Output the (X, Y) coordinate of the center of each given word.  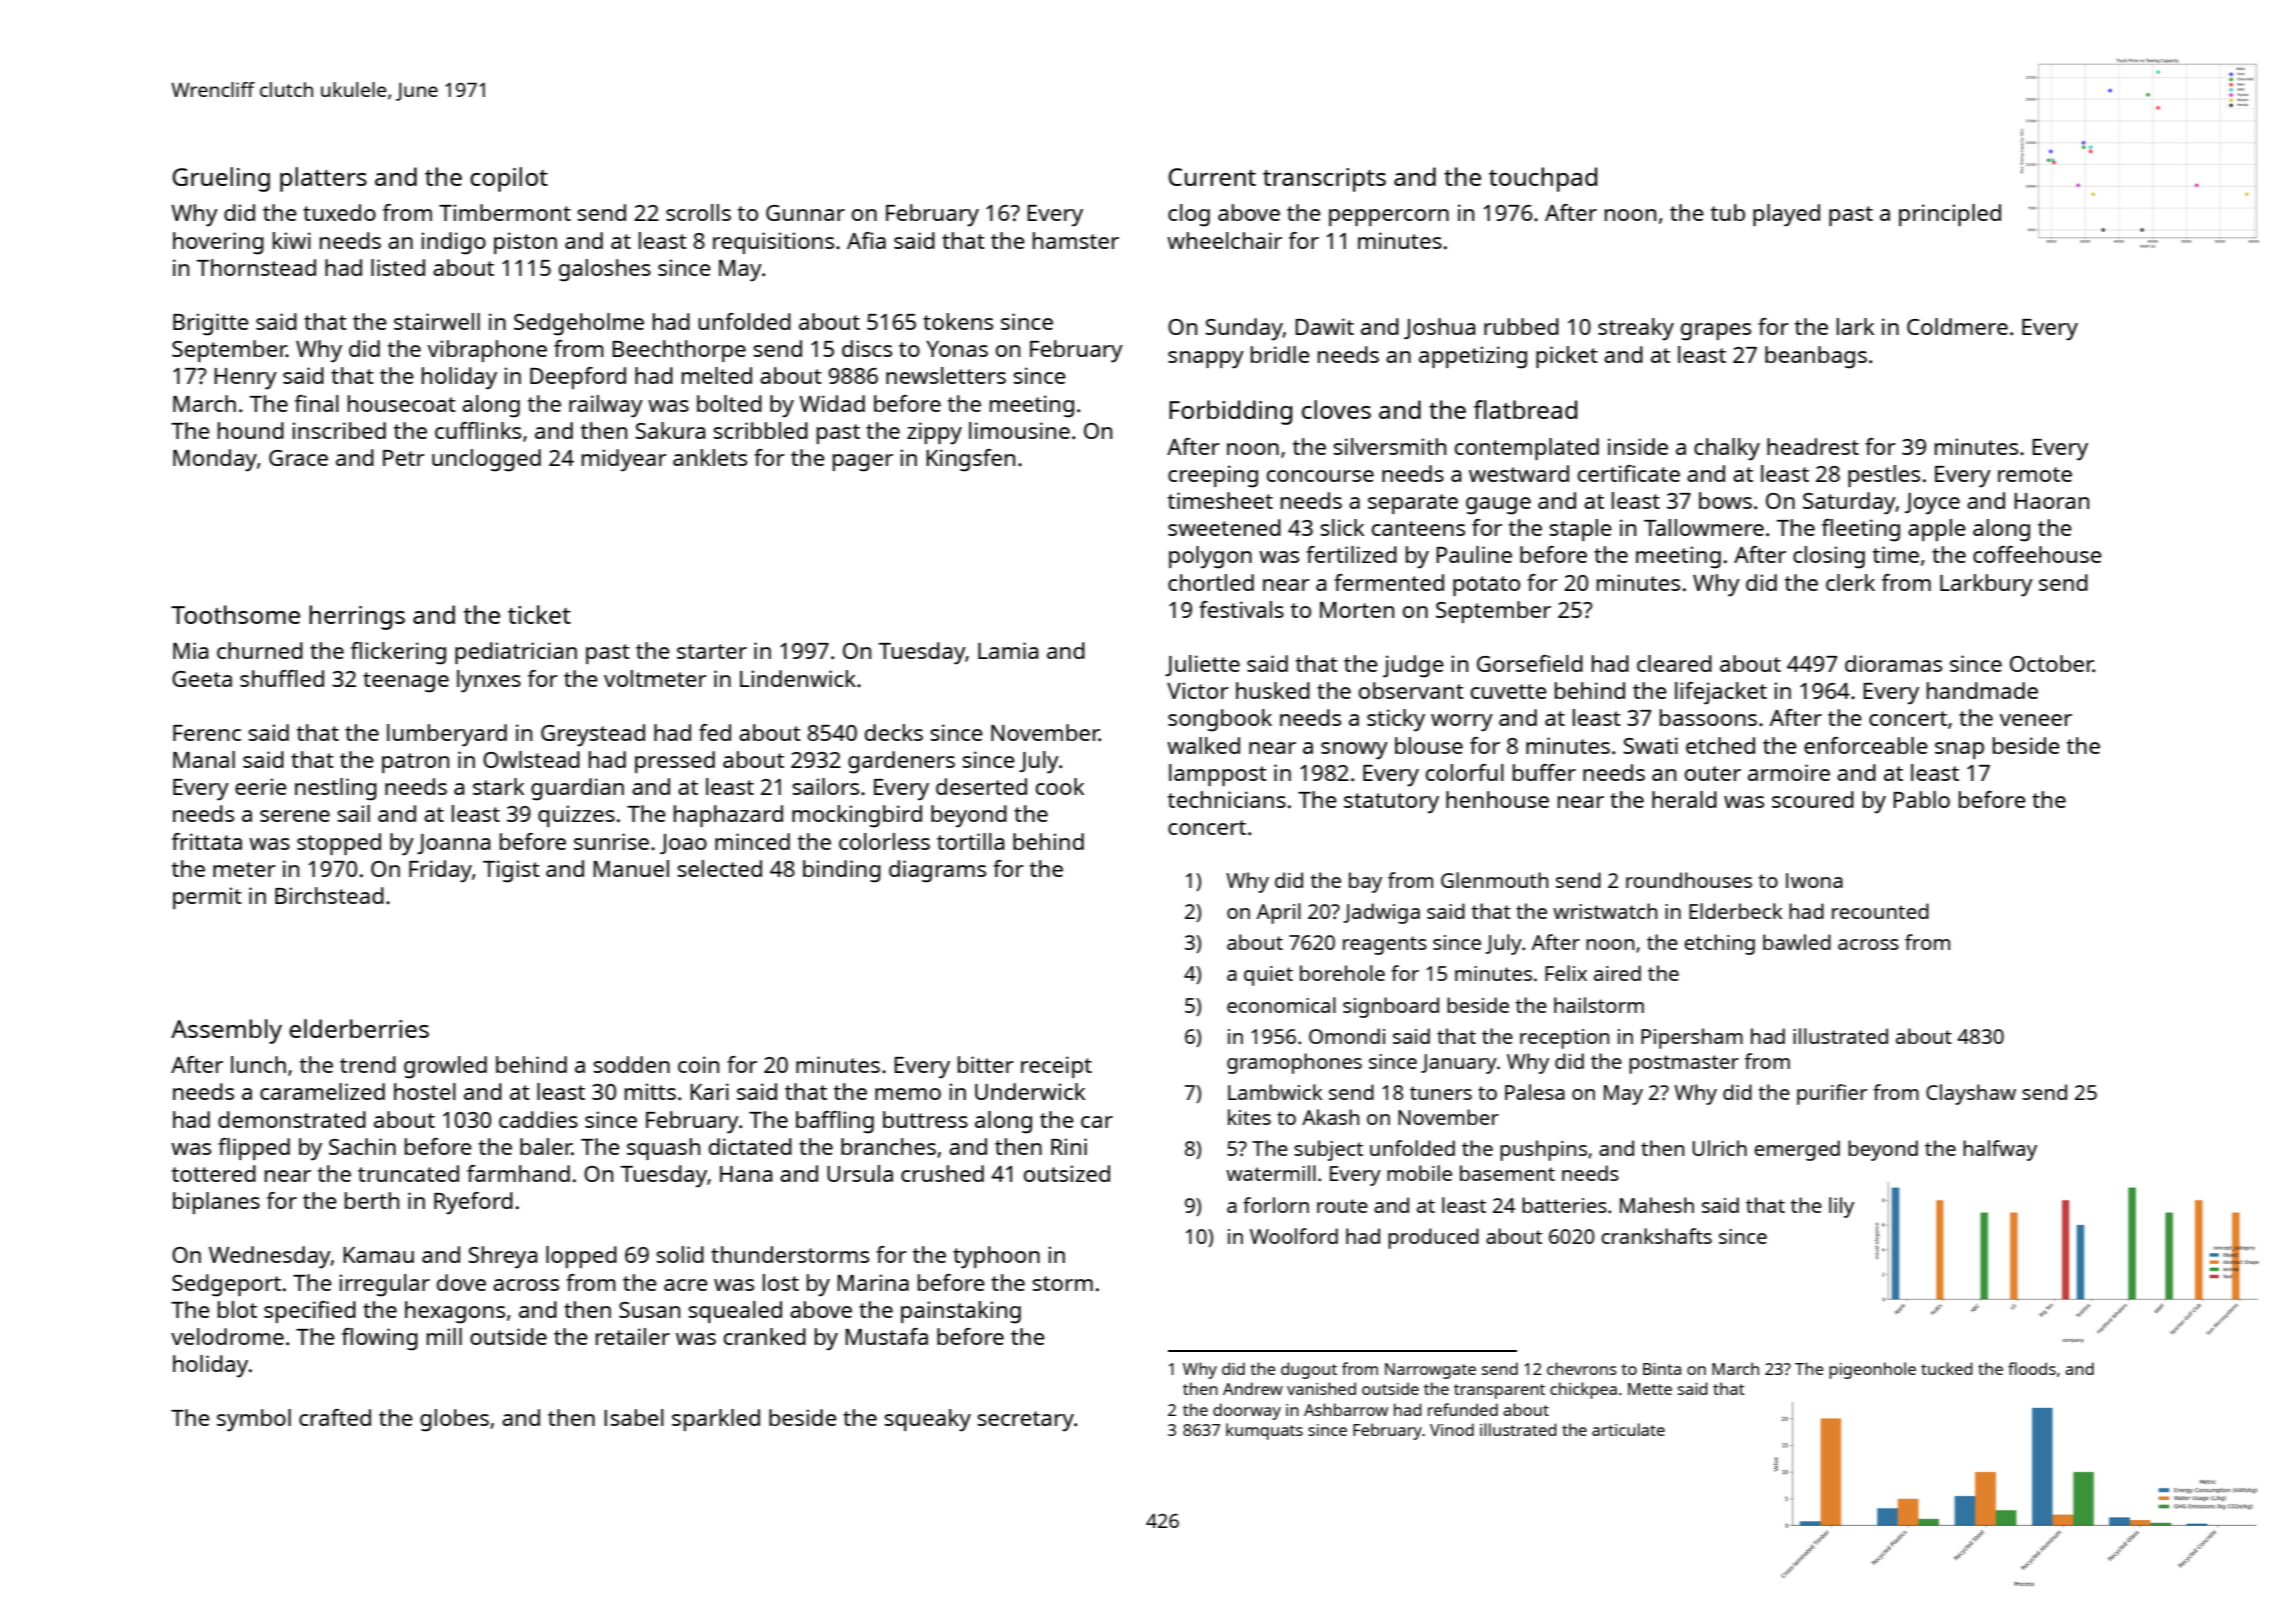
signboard (1391, 1007)
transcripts (1324, 180)
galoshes (605, 270)
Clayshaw (1971, 1094)
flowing (380, 1339)
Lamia (1008, 650)
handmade (1982, 690)
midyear (624, 460)
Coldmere (1957, 326)
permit (207, 898)
